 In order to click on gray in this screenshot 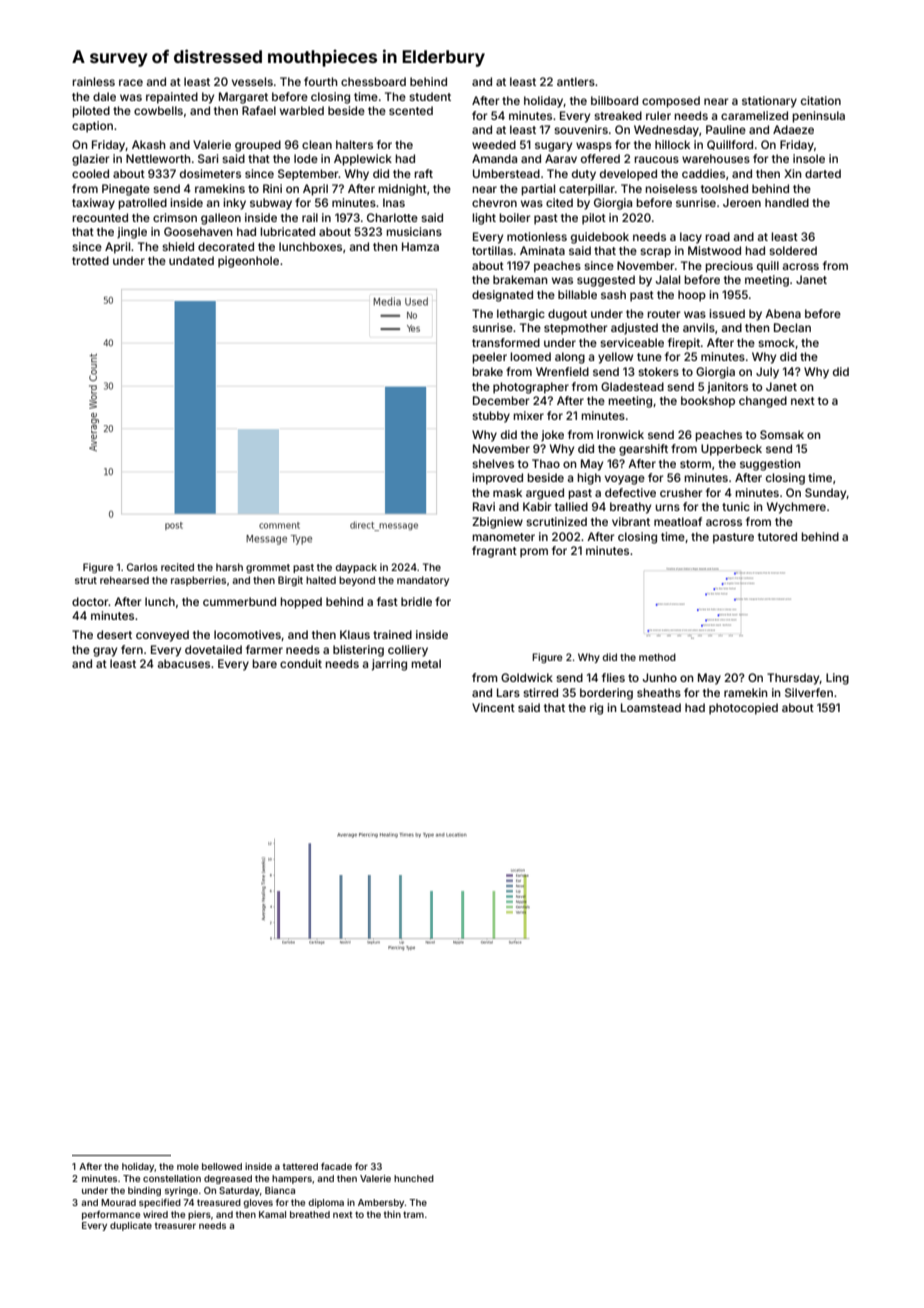, I will do `click(105, 652)`.
